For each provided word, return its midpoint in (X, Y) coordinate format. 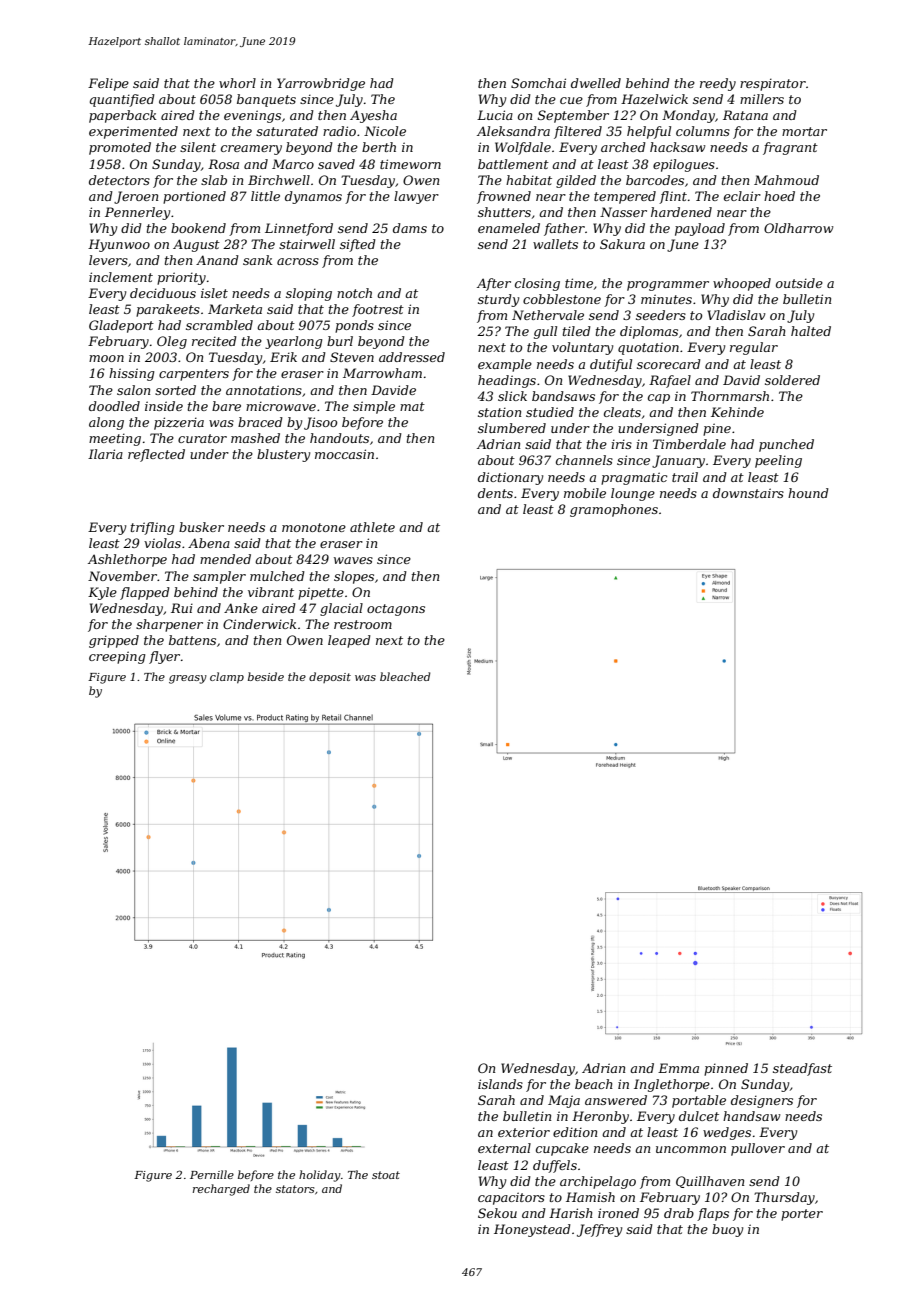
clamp (227, 677)
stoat (386, 1175)
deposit (330, 677)
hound (808, 493)
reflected (156, 455)
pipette (321, 593)
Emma (678, 1068)
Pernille (212, 1174)
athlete (372, 527)
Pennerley (137, 213)
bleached (405, 676)
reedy (718, 84)
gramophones (614, 510)
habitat (529, 180)
